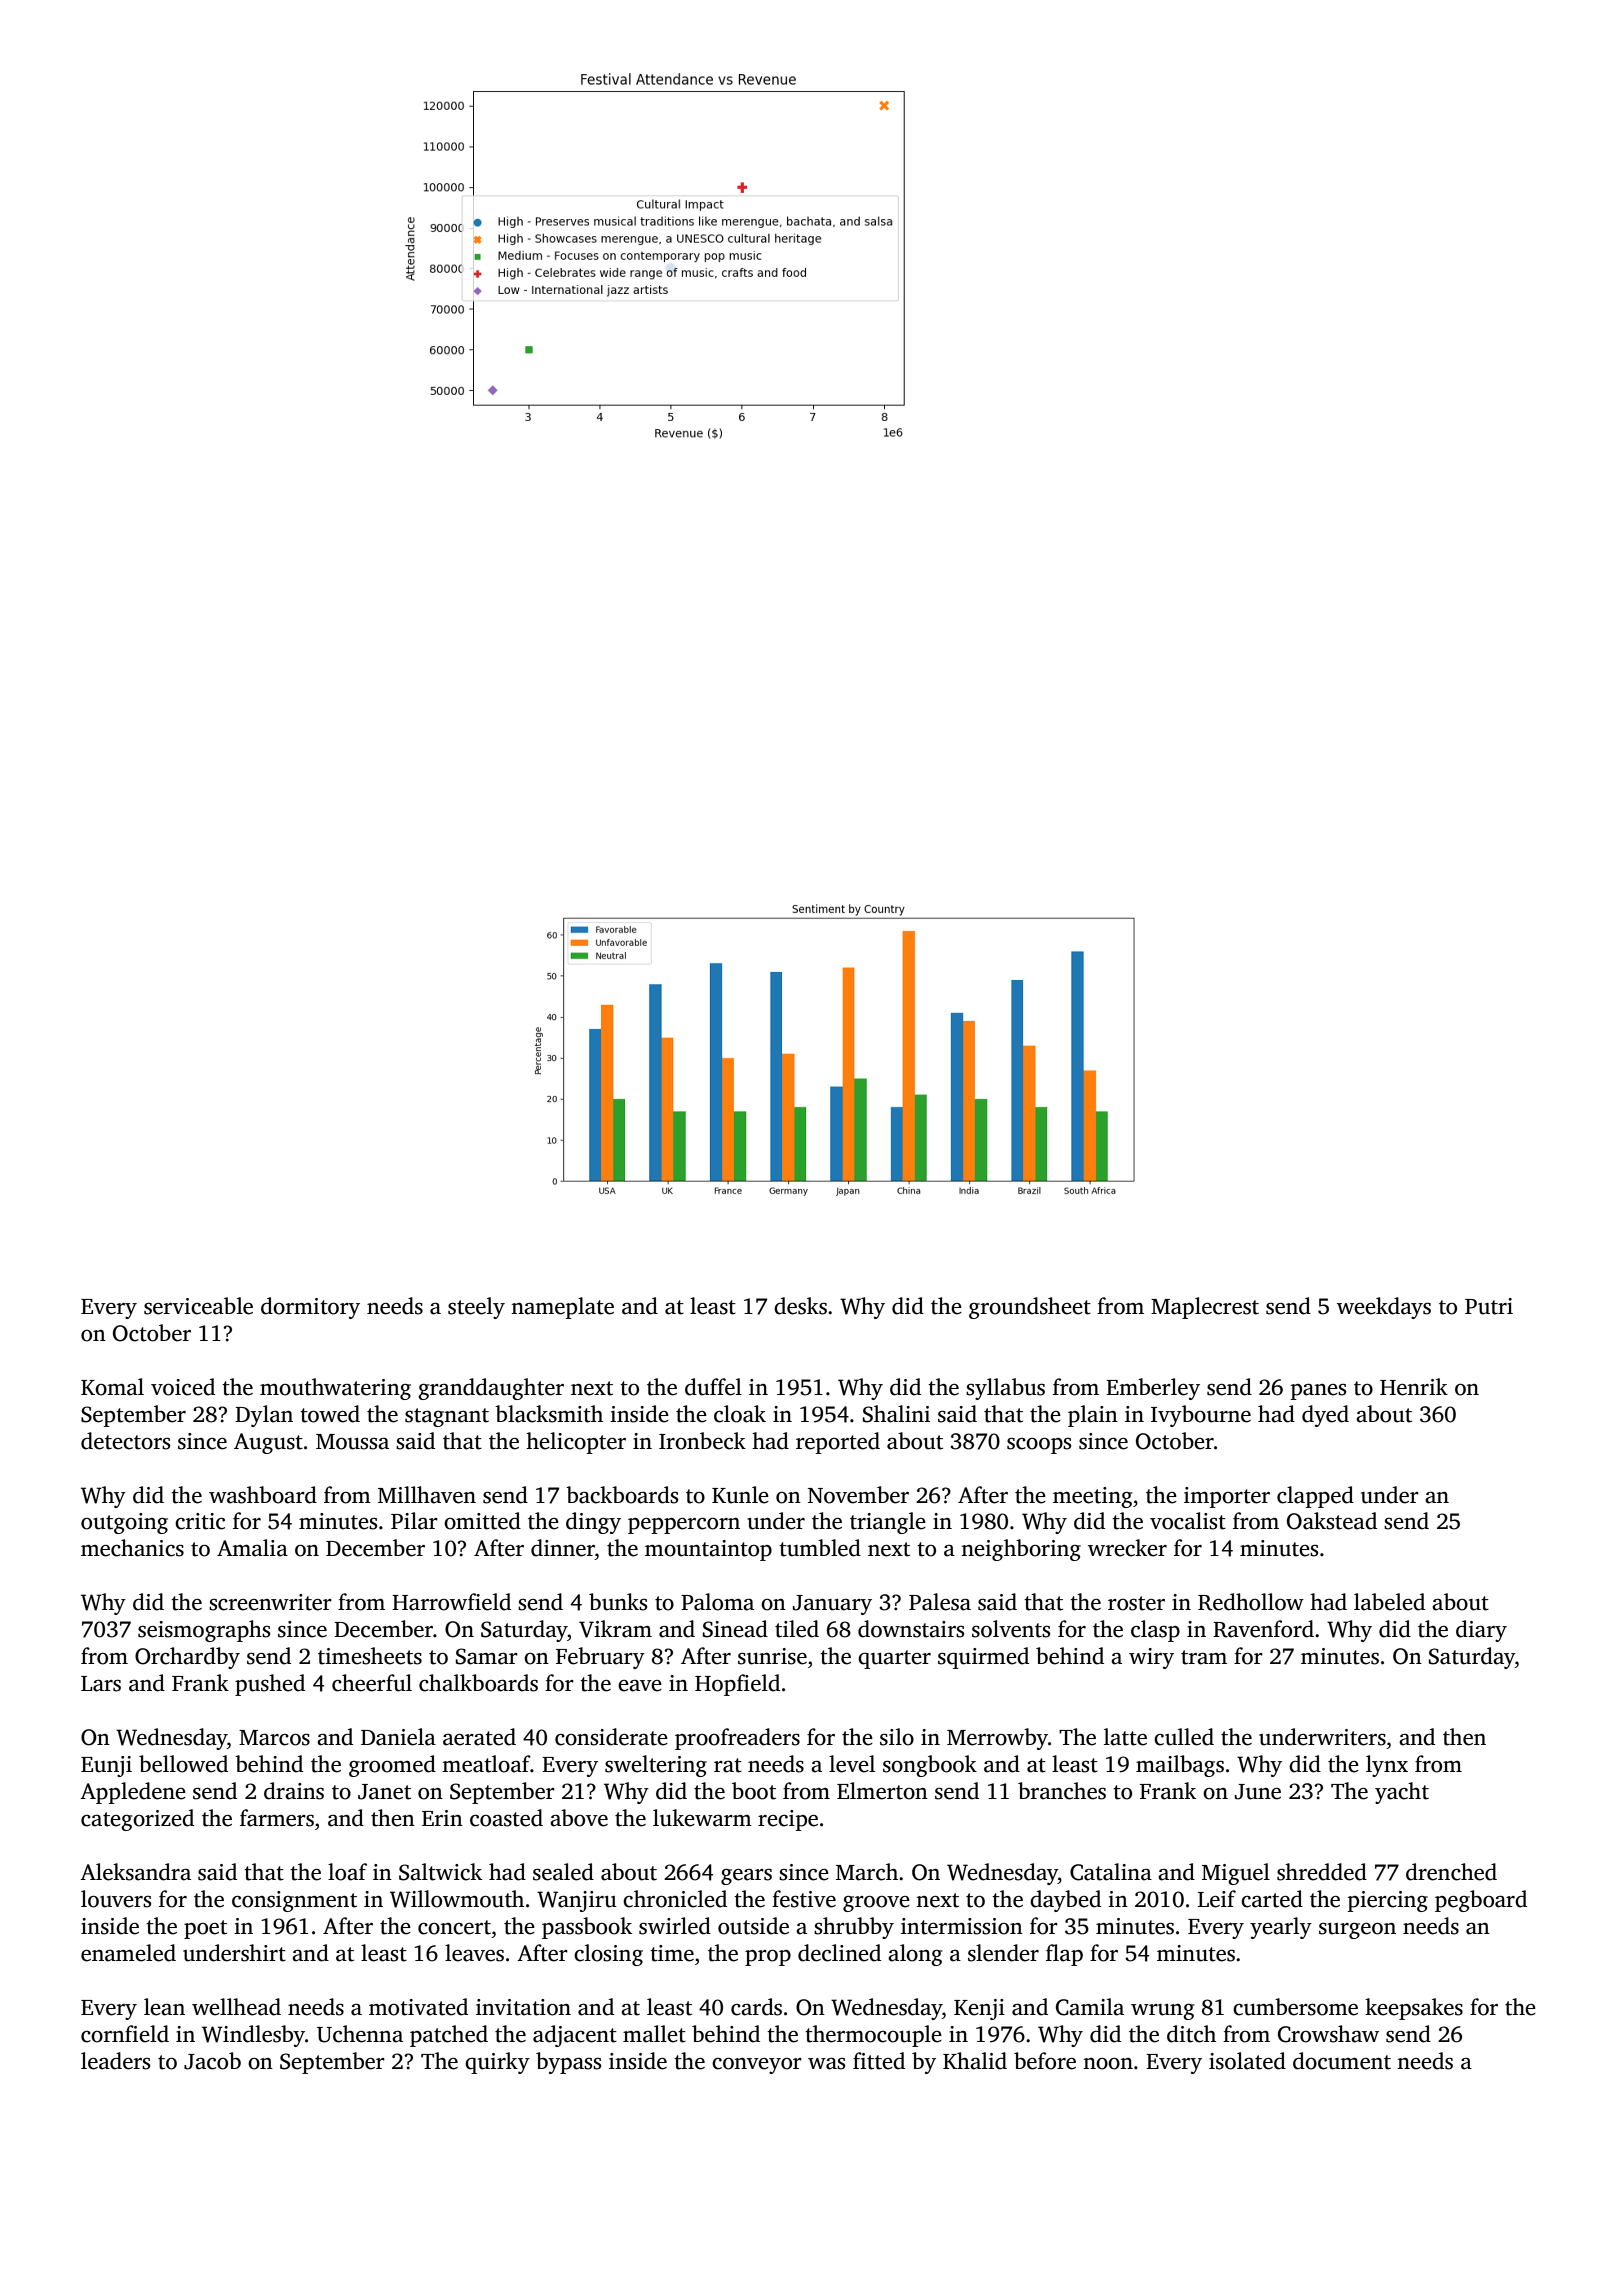 The height and width of the document is (2292, 1620). What do you see at coordinates (1402, 1793) in the document?
I see `yacht` at bounding box center [1402, 1793].
